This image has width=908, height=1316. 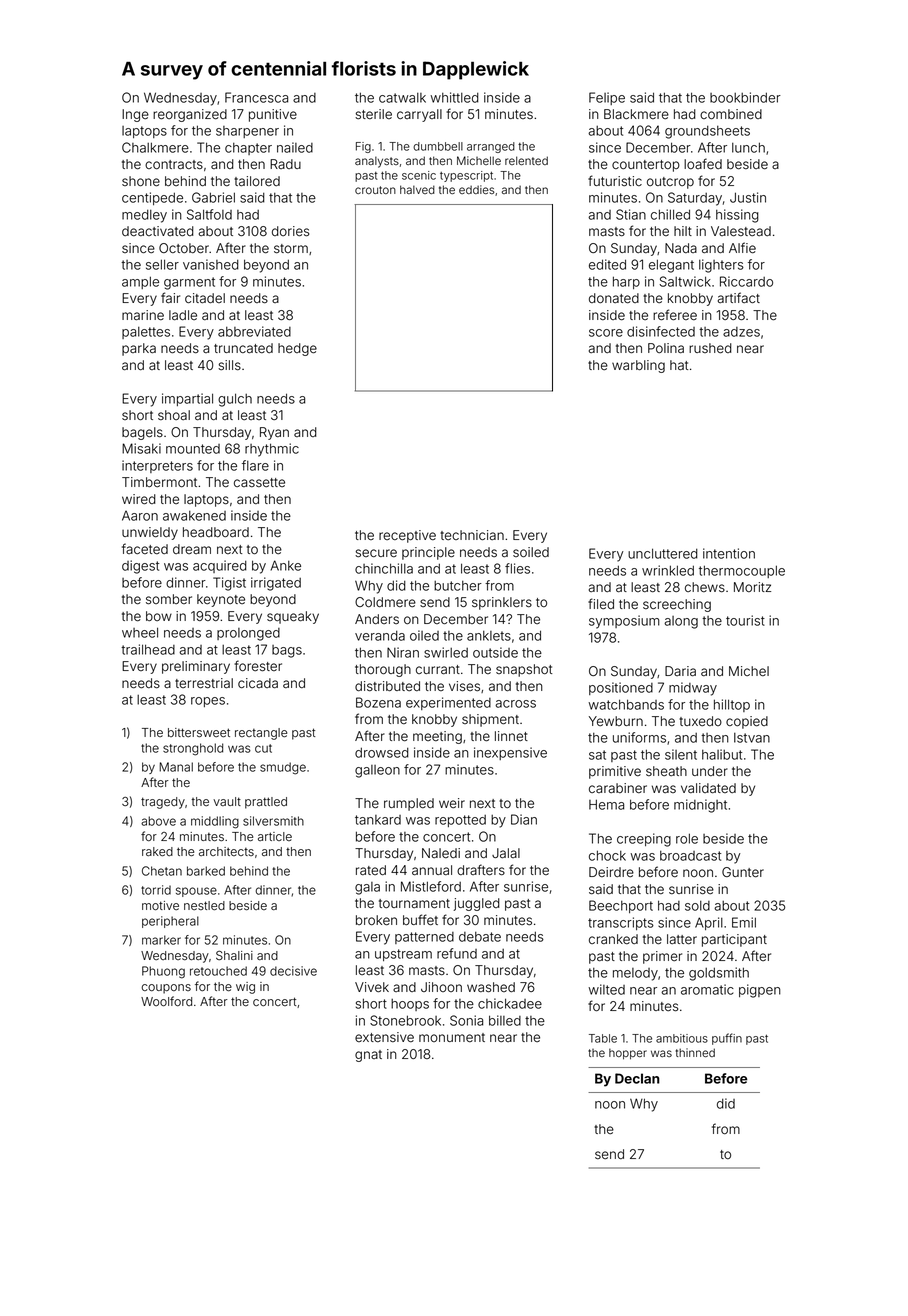 I want to click on debate, so click(x=480, y=937).
